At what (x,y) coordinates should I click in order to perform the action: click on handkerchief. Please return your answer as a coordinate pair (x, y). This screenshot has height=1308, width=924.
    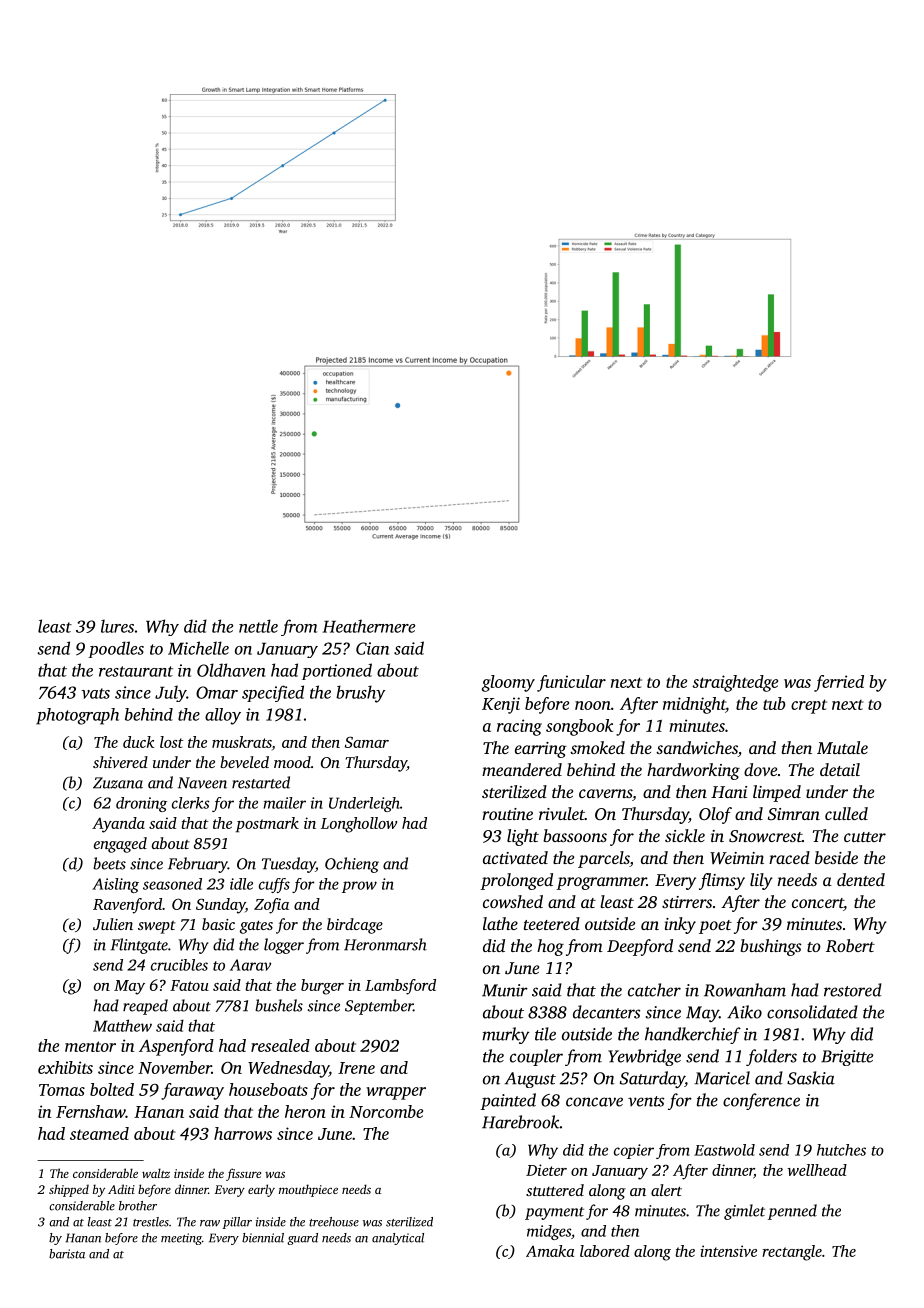
    Looking at the image, I should click on (693, 1035).
